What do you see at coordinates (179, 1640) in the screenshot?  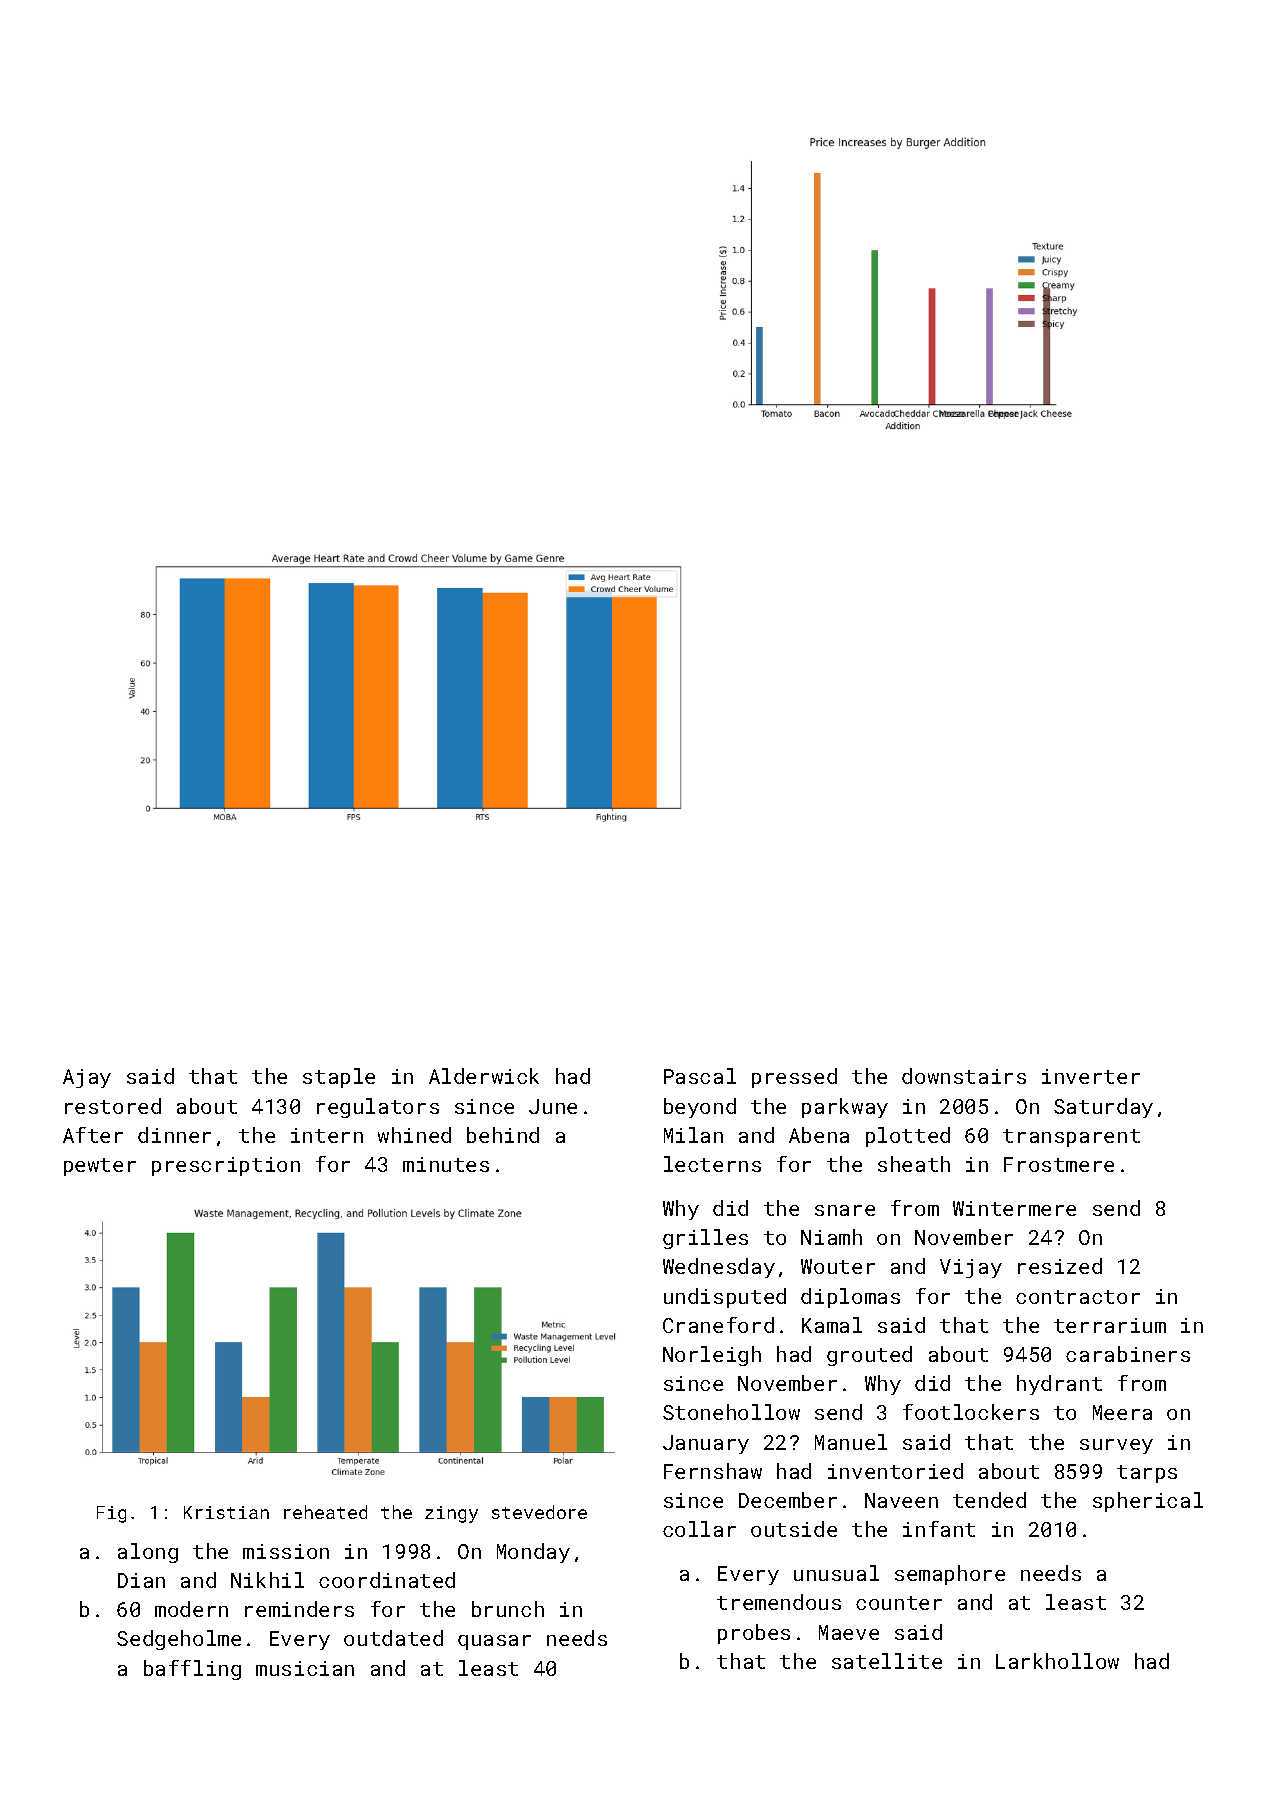 I see `Sedgeholme` at bounding box center [179, 1640].
